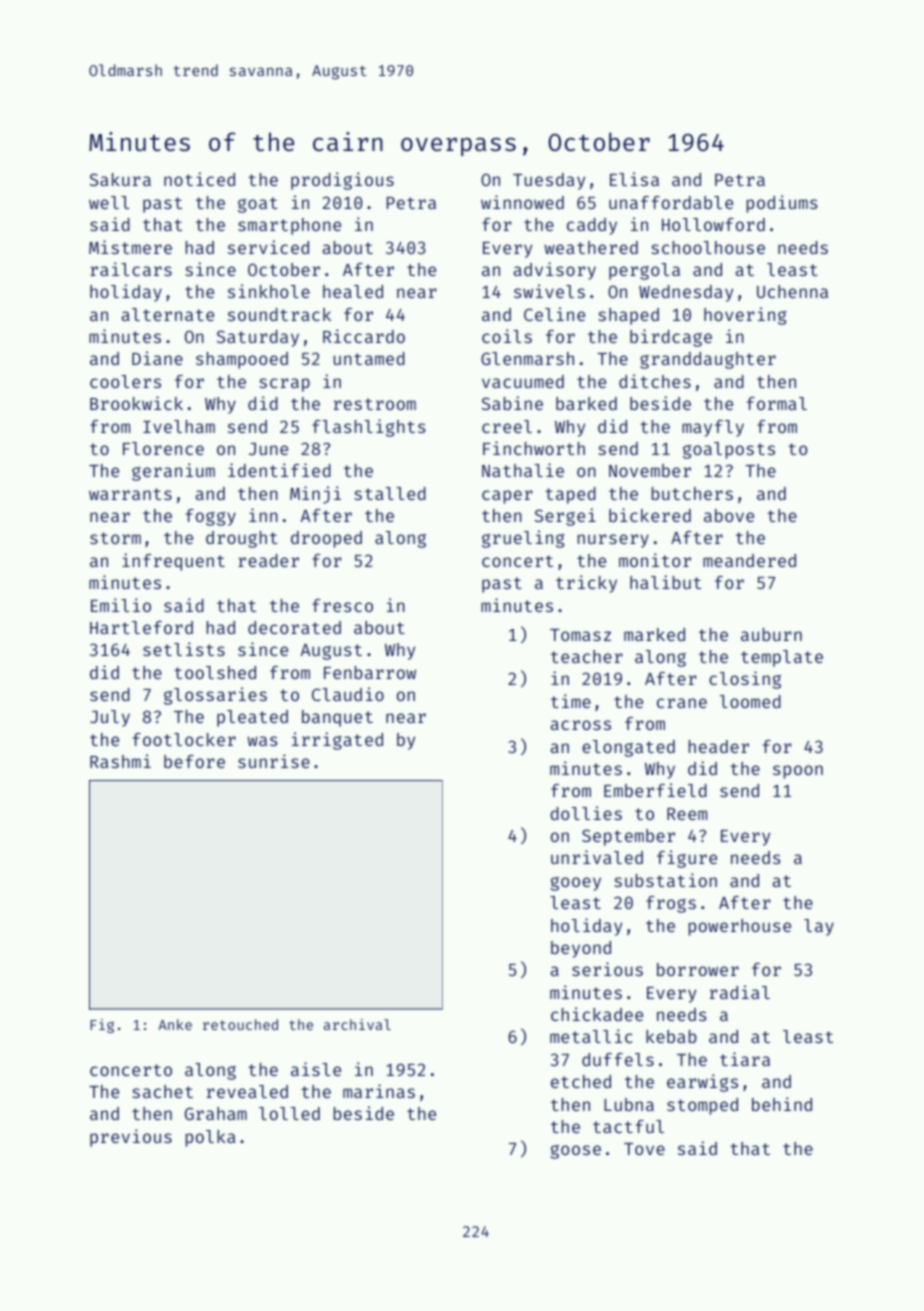  Describe the element at coordinates (175, 1024) in the document. I see `Anke` at that location.
